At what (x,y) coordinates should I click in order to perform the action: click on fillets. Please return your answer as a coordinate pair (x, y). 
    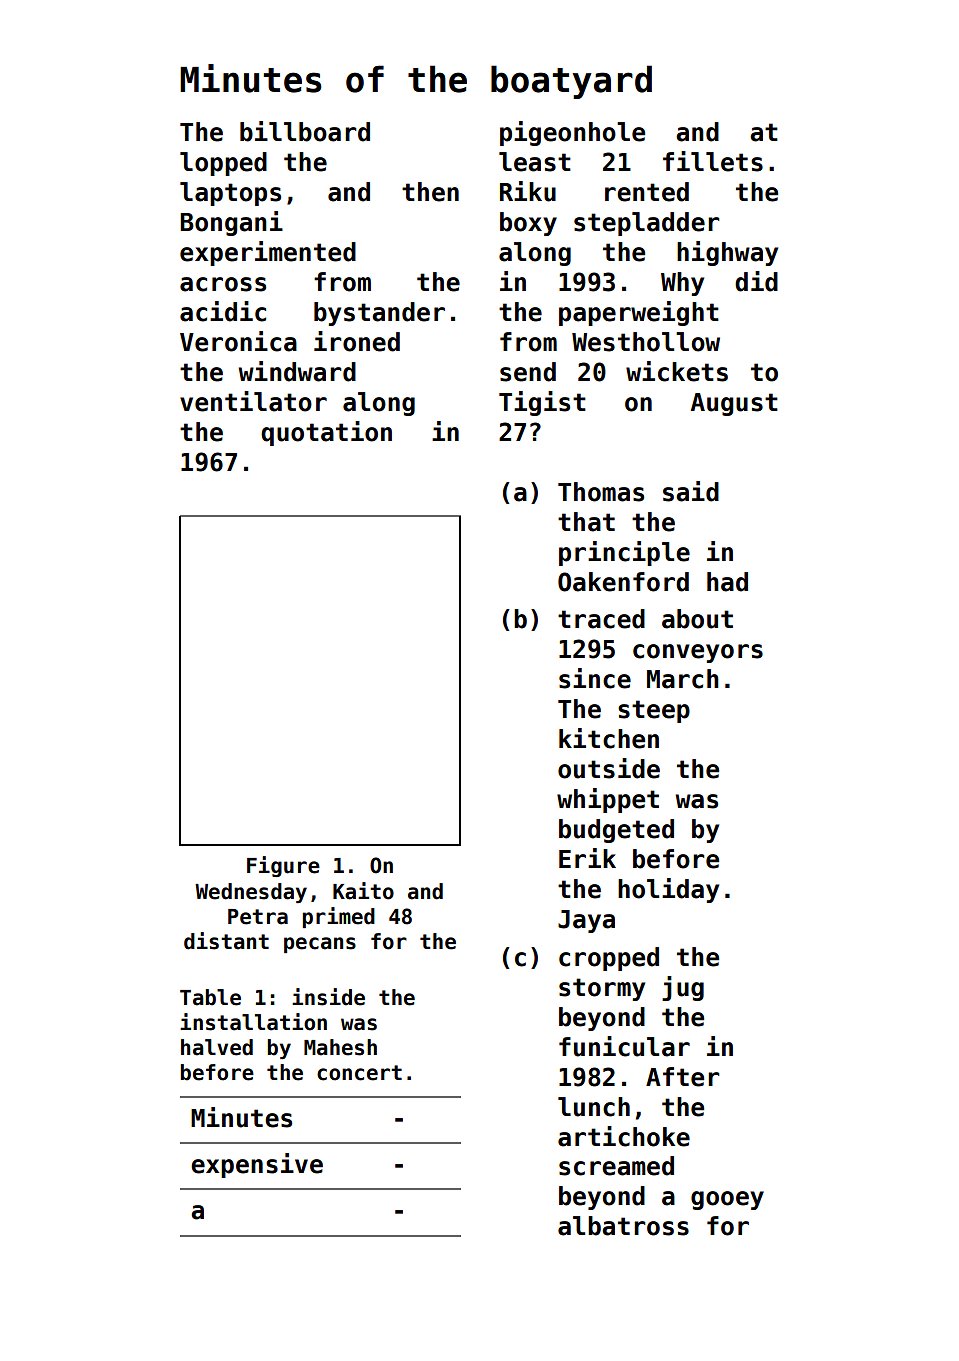
    Looking at the image, I should click on (713, 161).
